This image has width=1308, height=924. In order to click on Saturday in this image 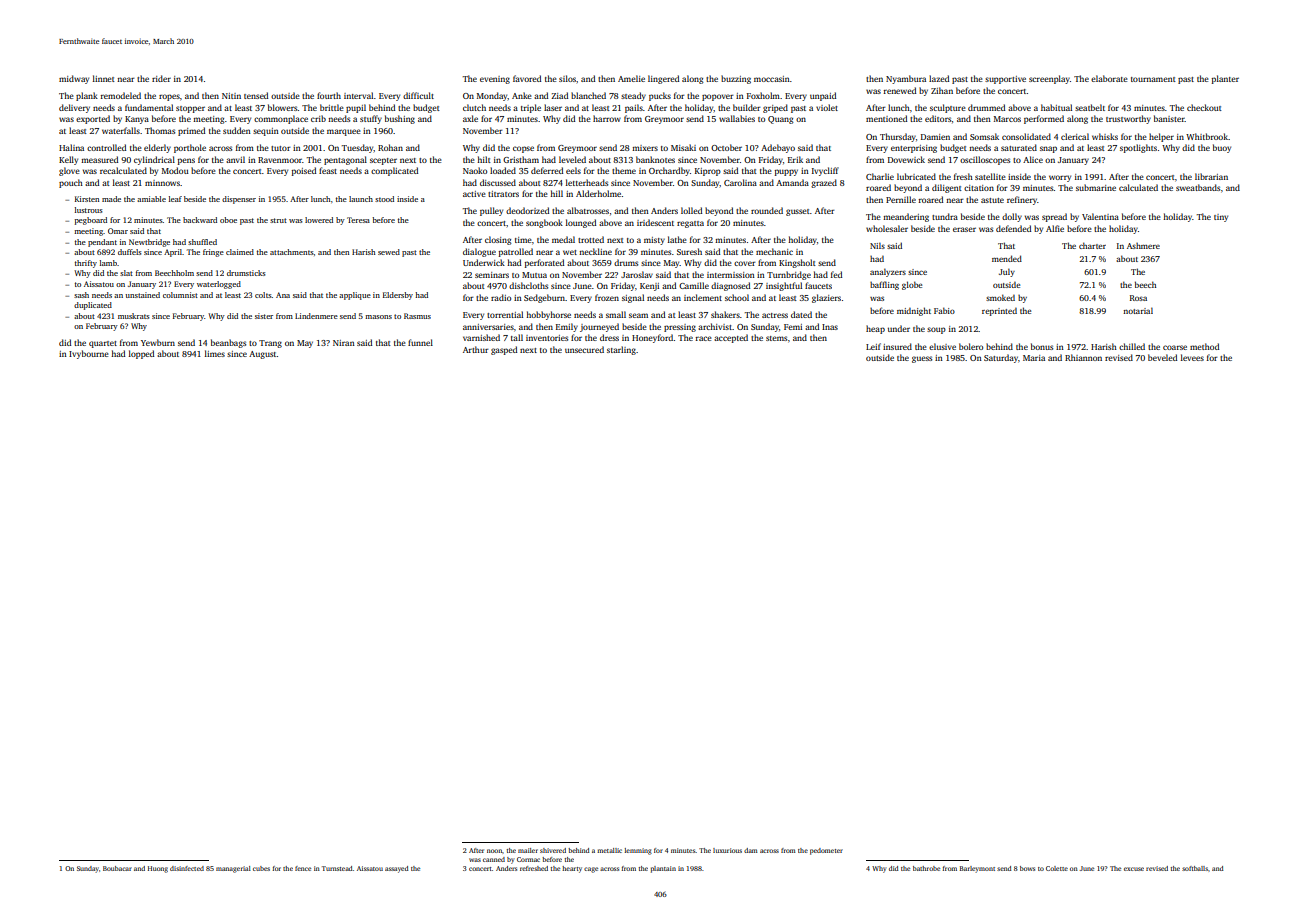, I will do `click(1001, 358)`.
